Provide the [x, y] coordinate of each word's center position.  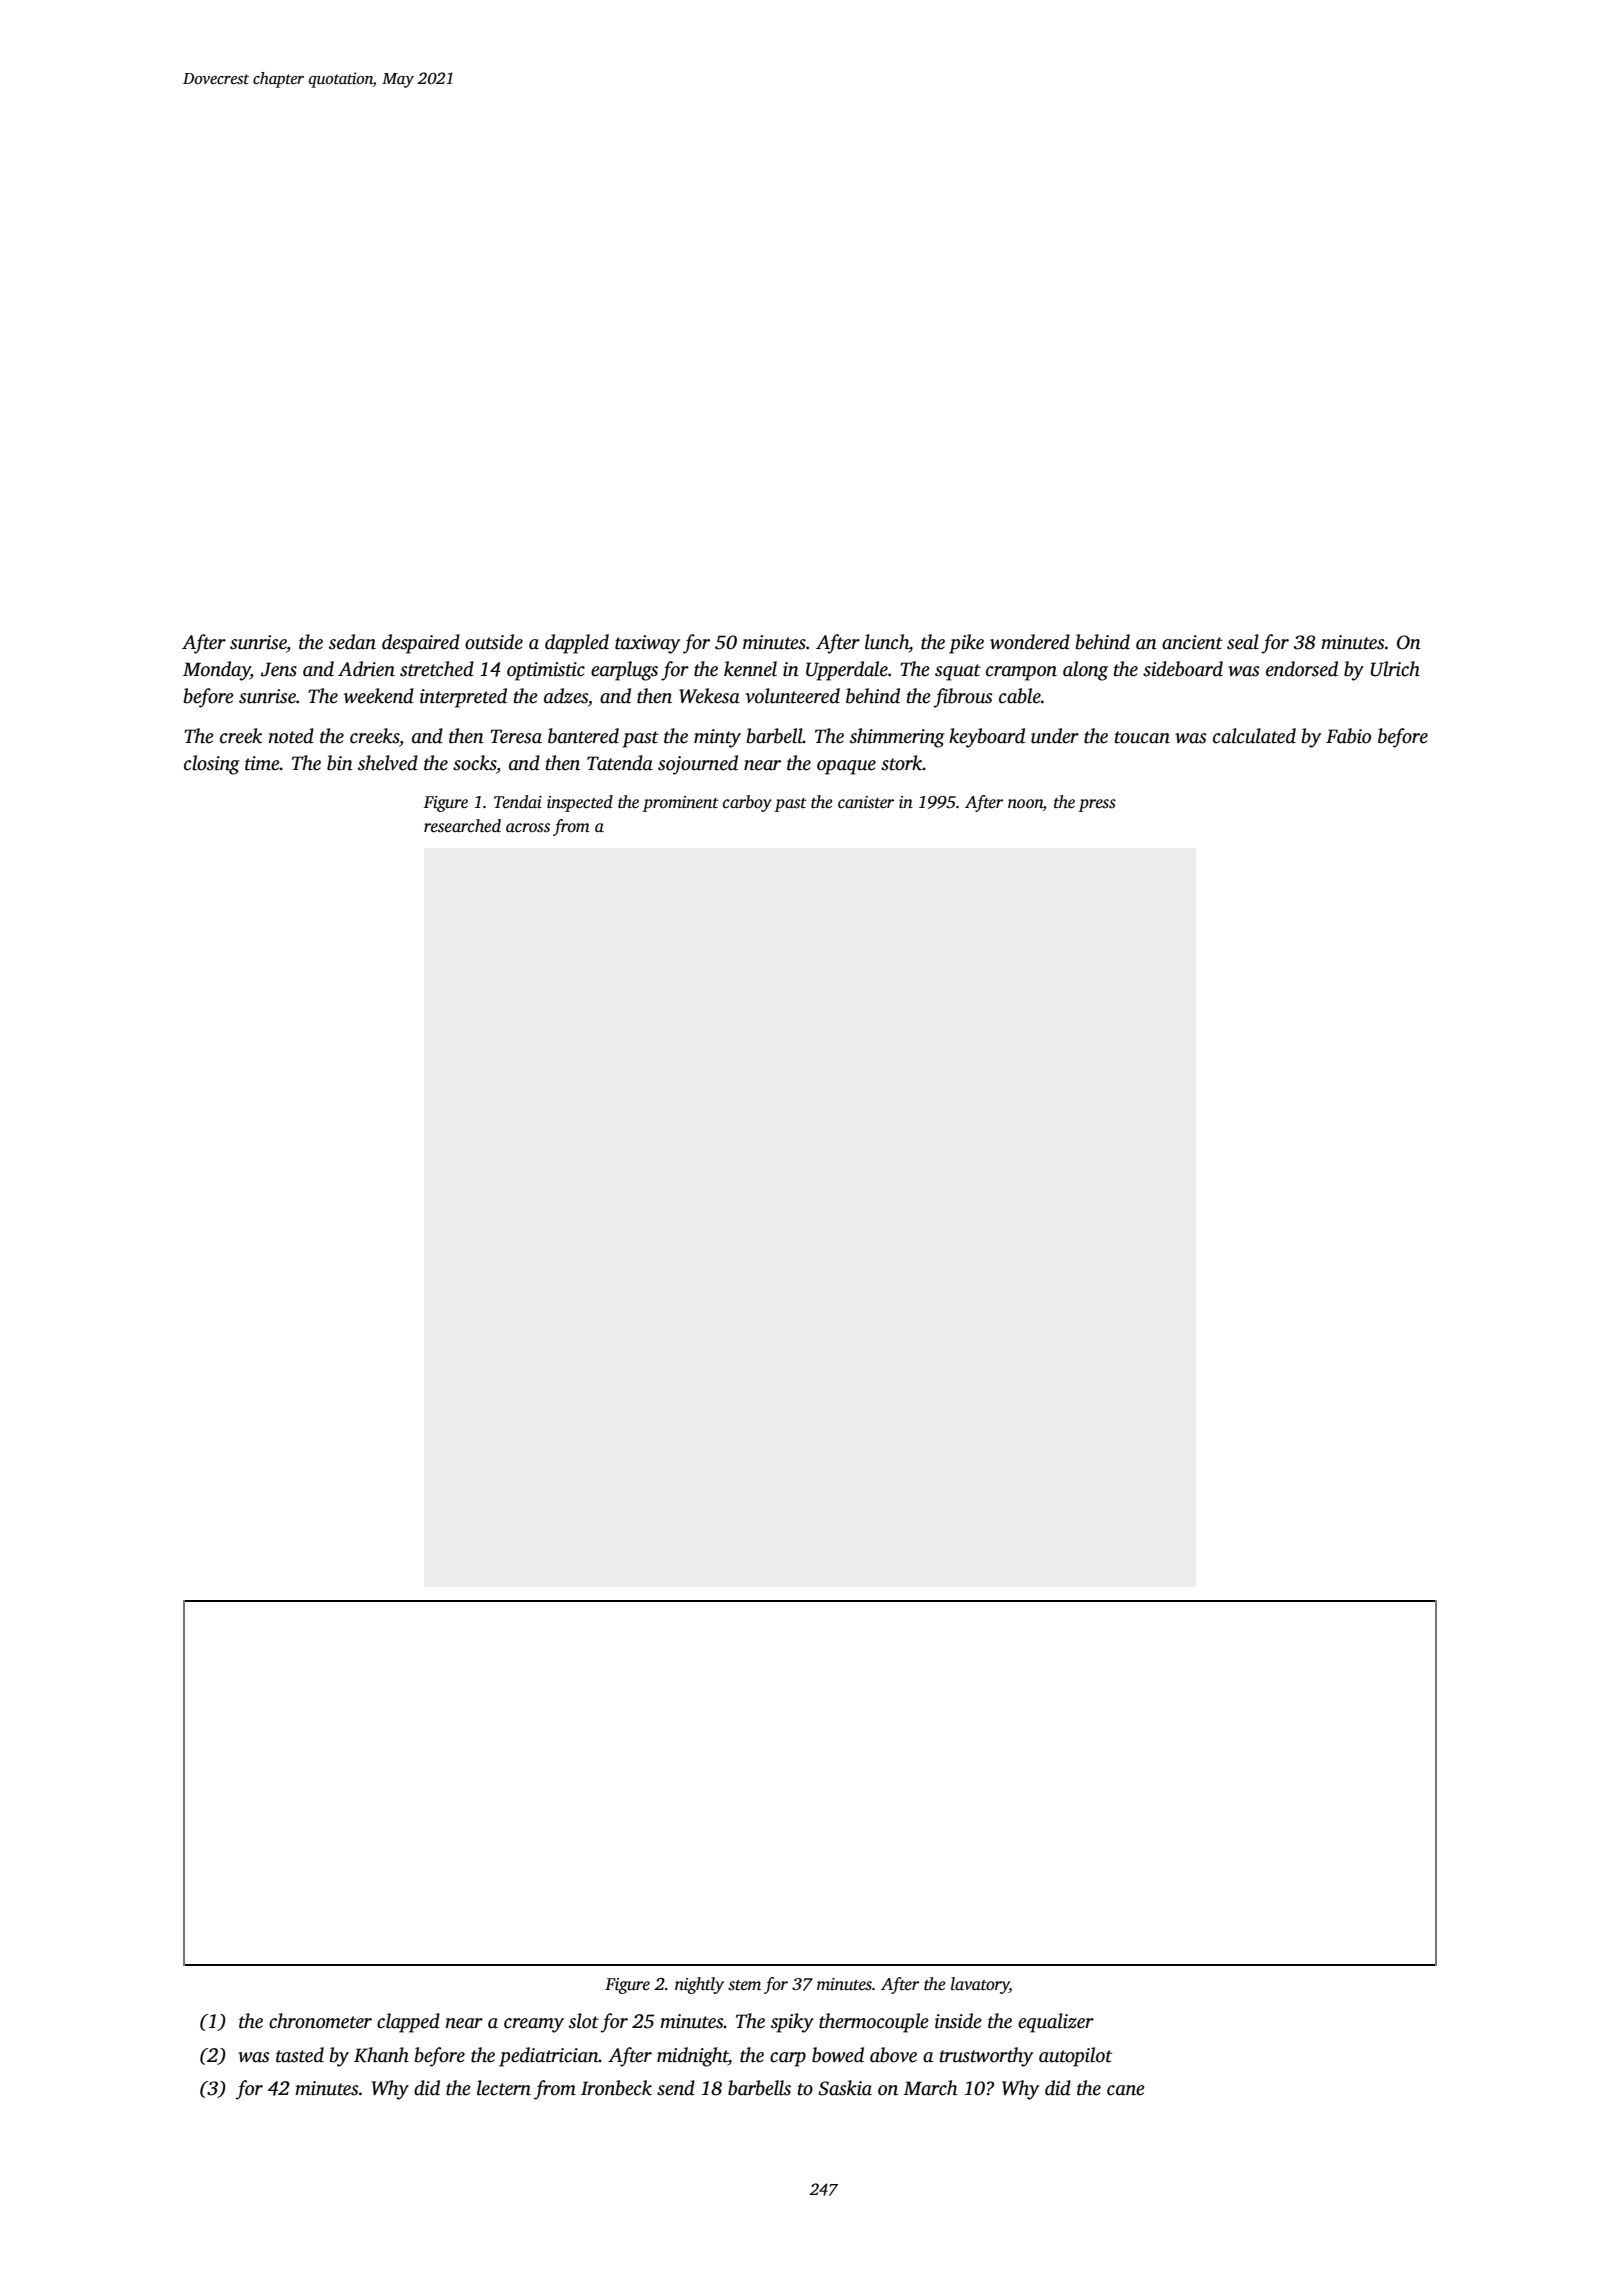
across [528, 828]
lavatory [980, 1985]
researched [462, 826]
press [1097, 805]
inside [958, 2021]
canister [866, 802]
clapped [408, 2023]
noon [1025, 805]
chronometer [320, 2021]
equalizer [1056, 2023]
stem [744, 1985]
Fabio [1348, 736]
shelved [388, 763]
